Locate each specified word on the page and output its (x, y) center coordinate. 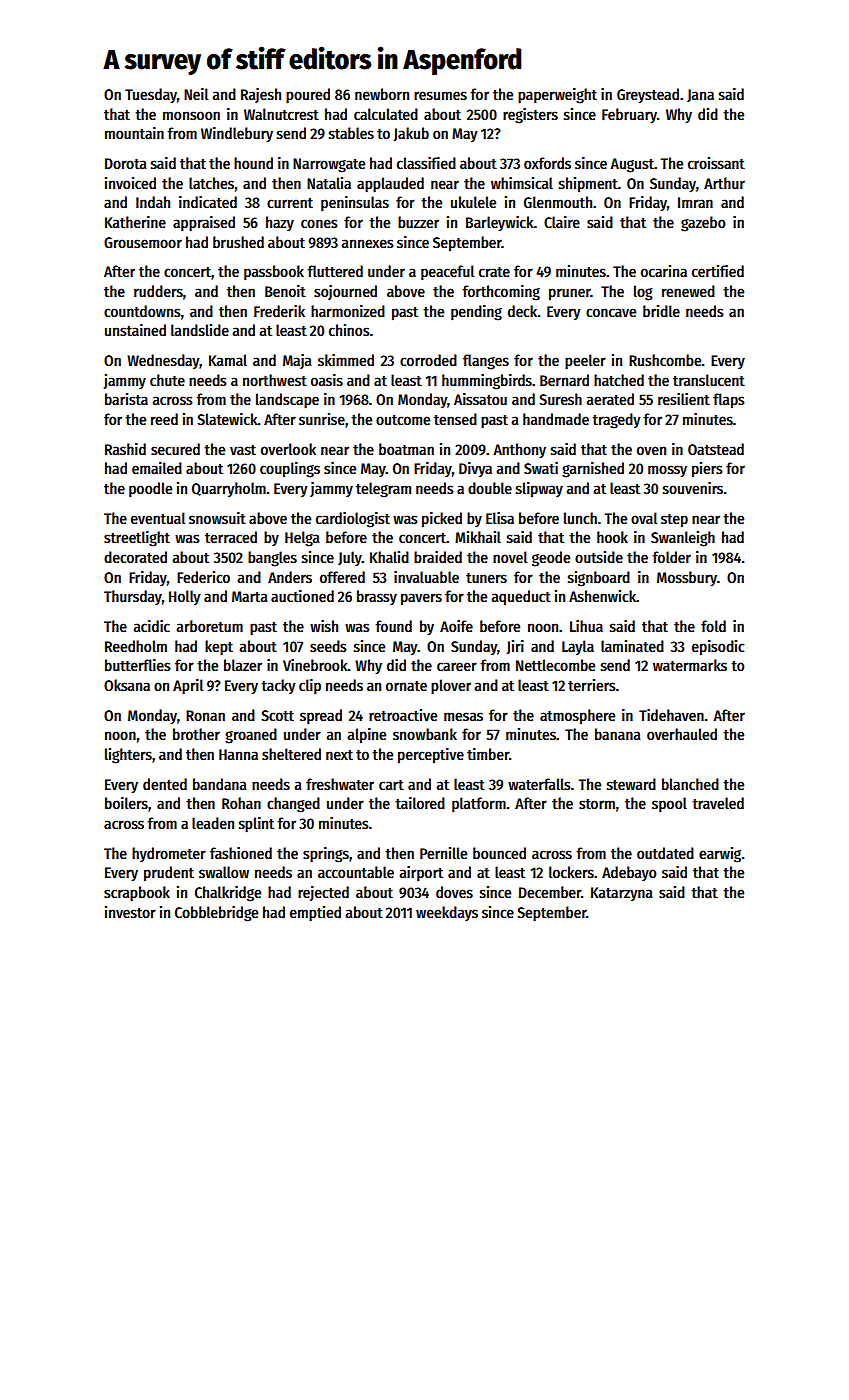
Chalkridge (228, 894)
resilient (684, 399)
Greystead (648, 95)
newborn (382, 94)
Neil (196, 94)
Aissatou (480, 399)
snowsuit (217, 518)
